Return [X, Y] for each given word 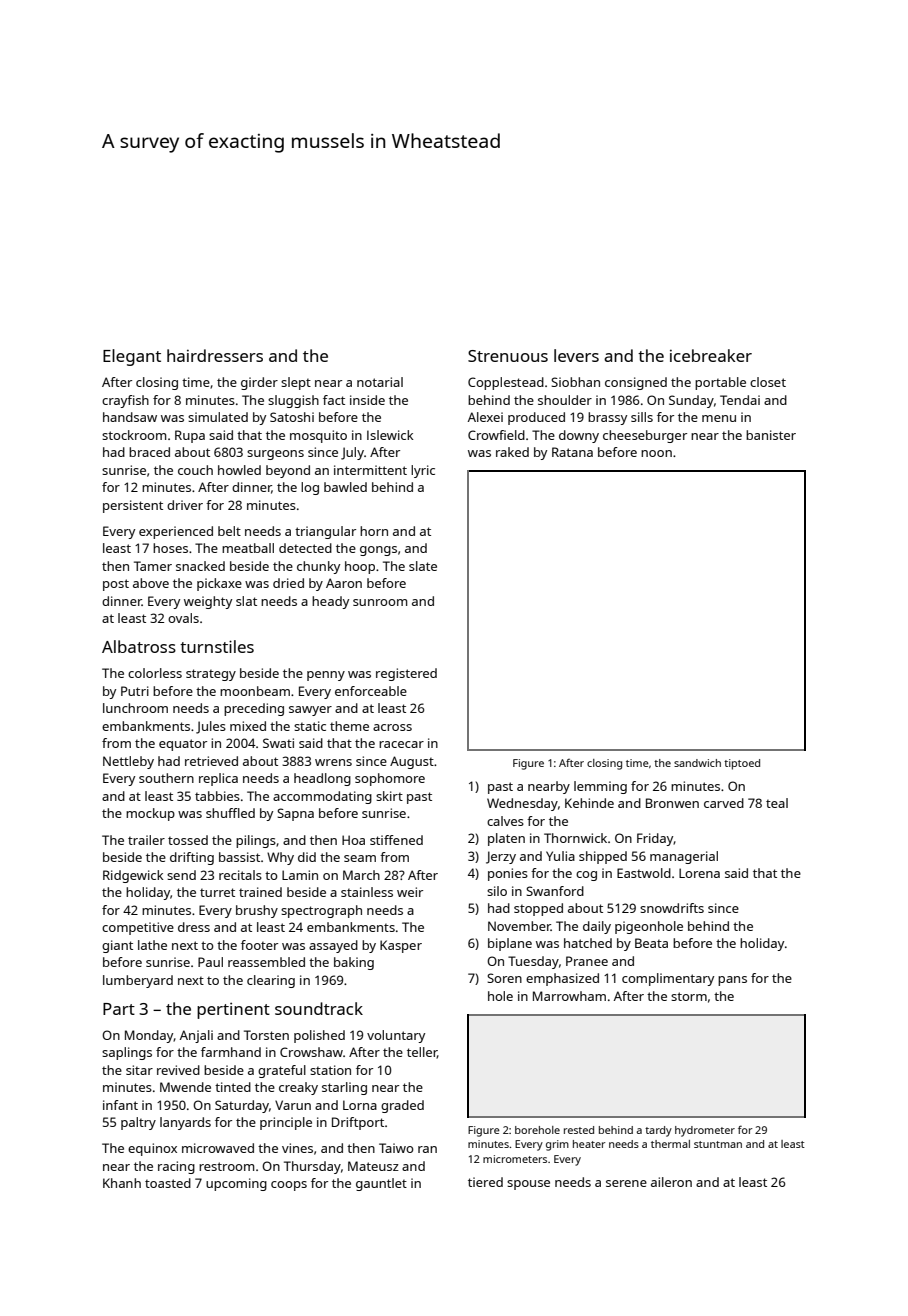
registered [406, 674]
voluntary [396, 1036]
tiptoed [742, 764]
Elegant [132, 357]
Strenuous [508, 356]
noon [656, 453]
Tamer [153, 566]
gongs [378, 551]
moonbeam [255, 691]
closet [768, 382]
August [412, 762]
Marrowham [569, 996]
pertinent [233, 1010]
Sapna [295, 814]
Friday [655, 839]
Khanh [122, 1183]
